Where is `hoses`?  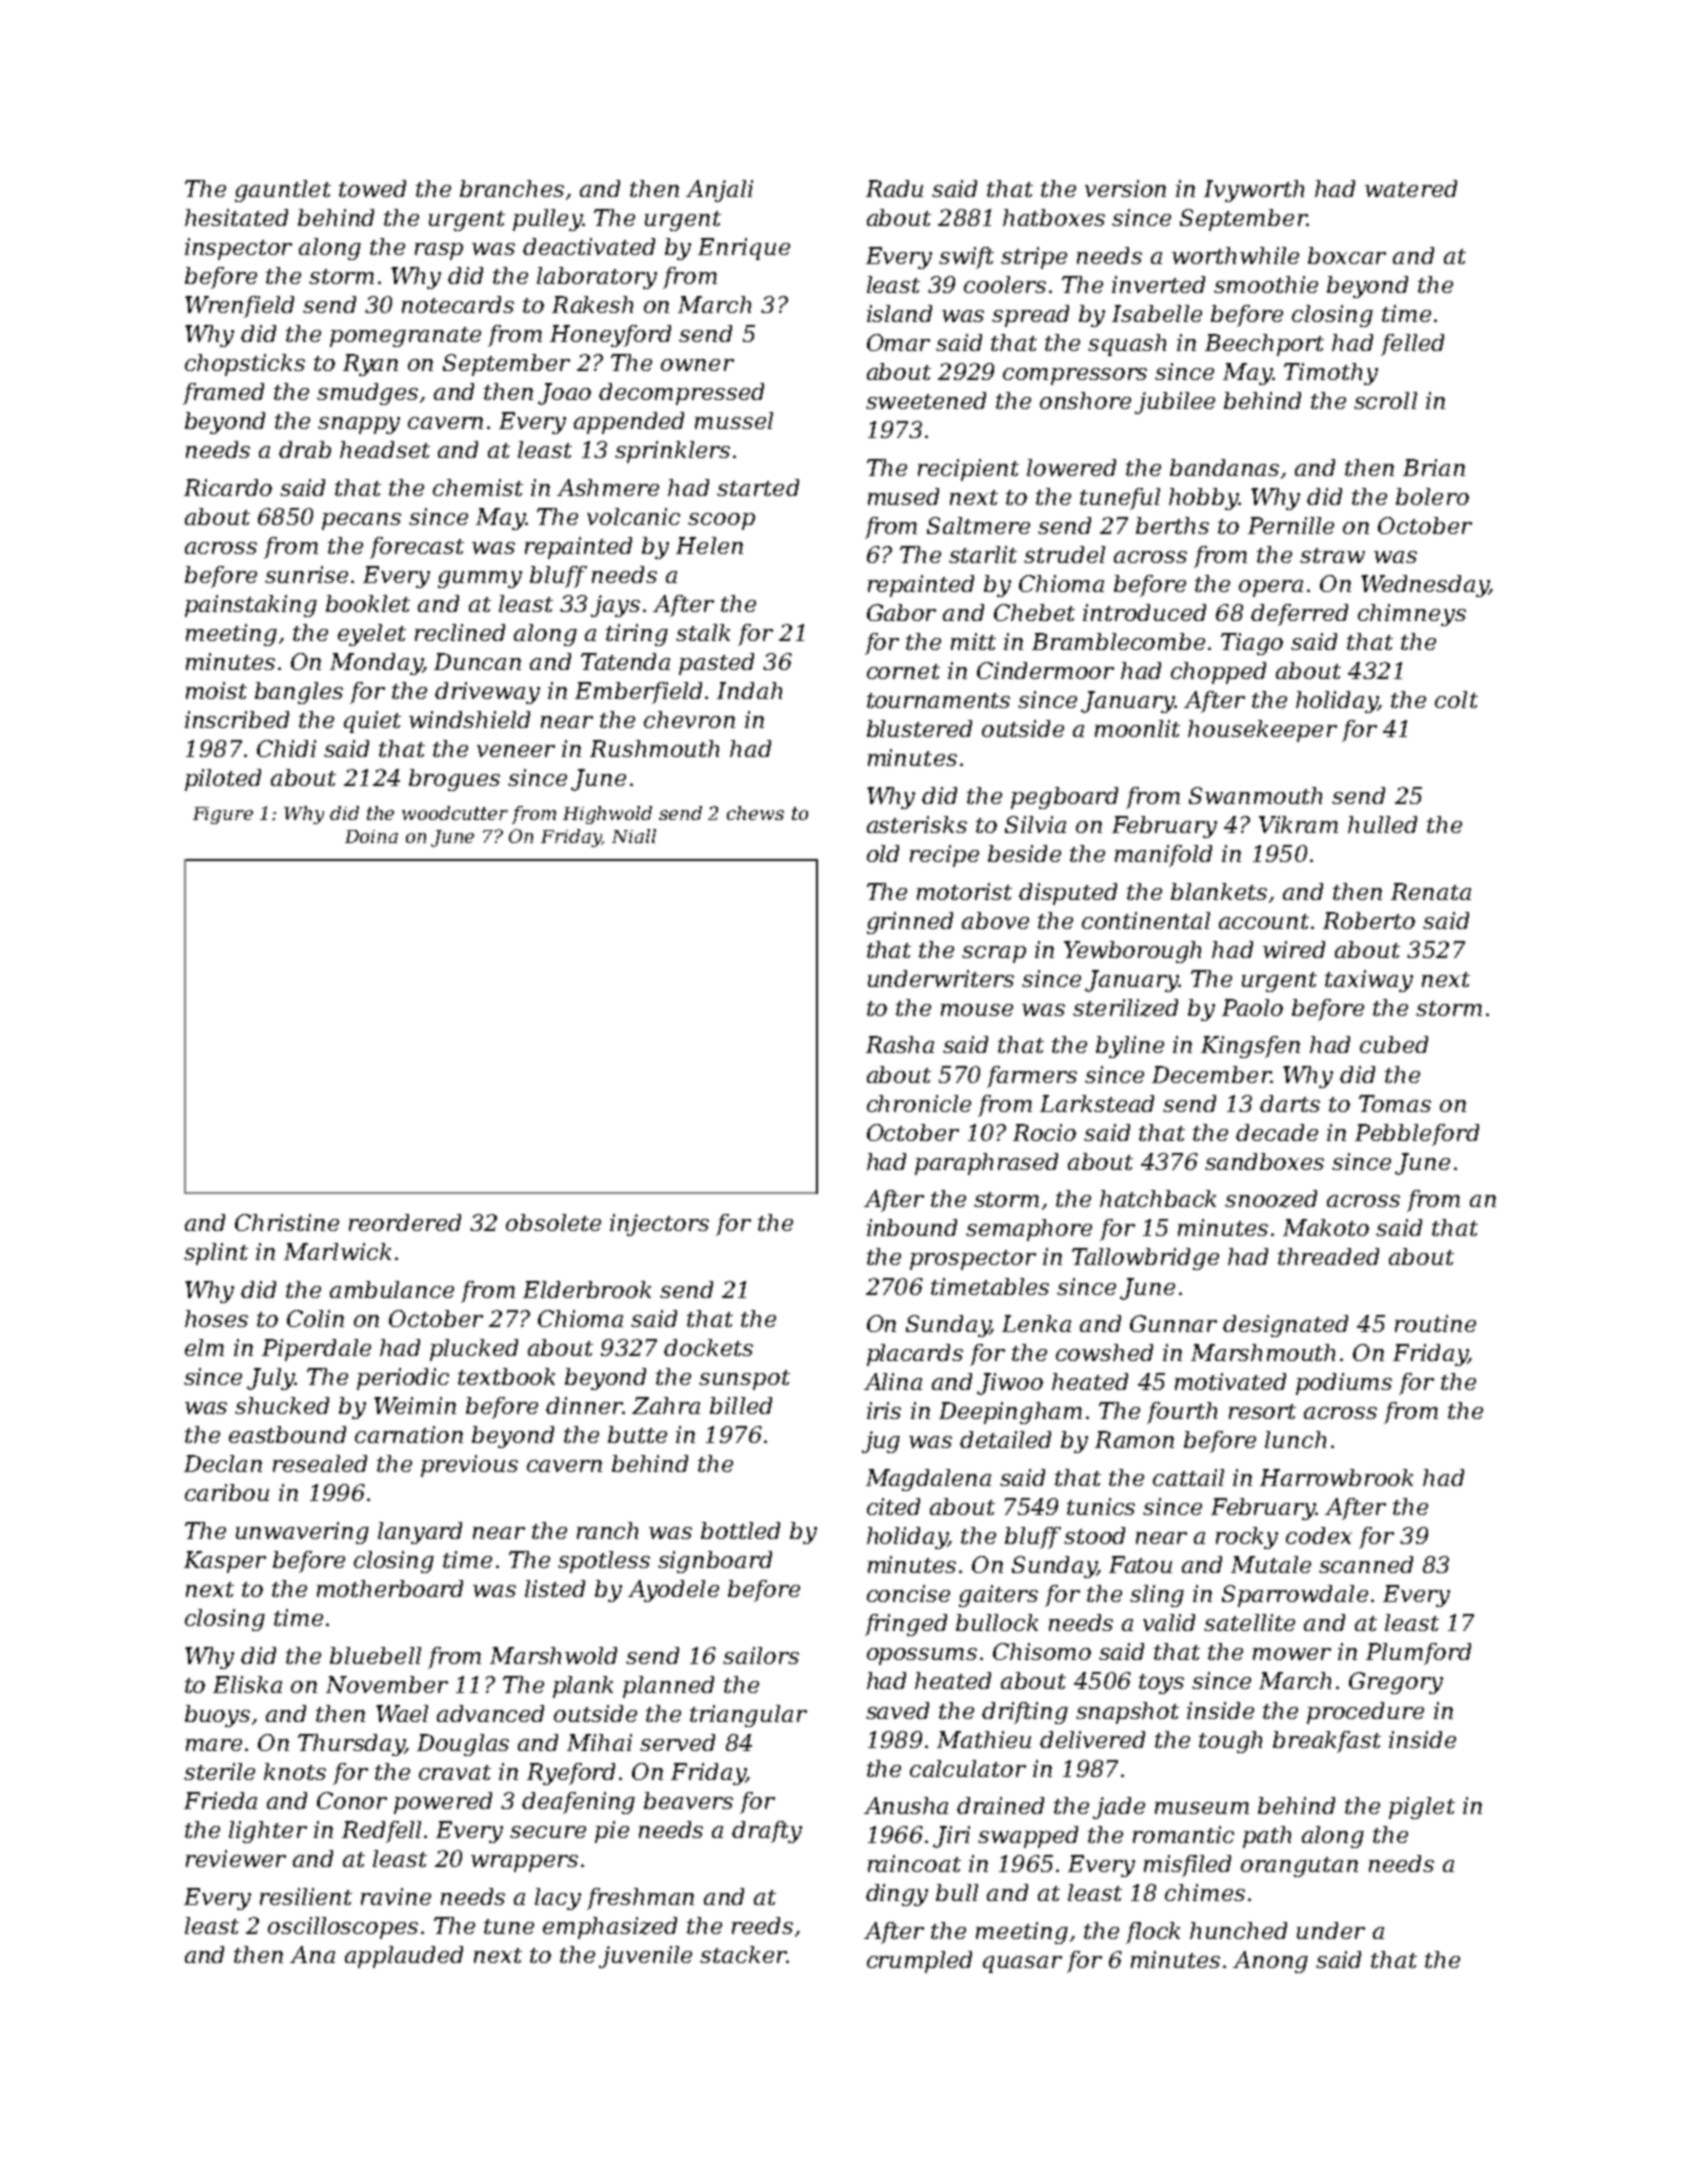
hoses is located at coordinates (216, 1318).
